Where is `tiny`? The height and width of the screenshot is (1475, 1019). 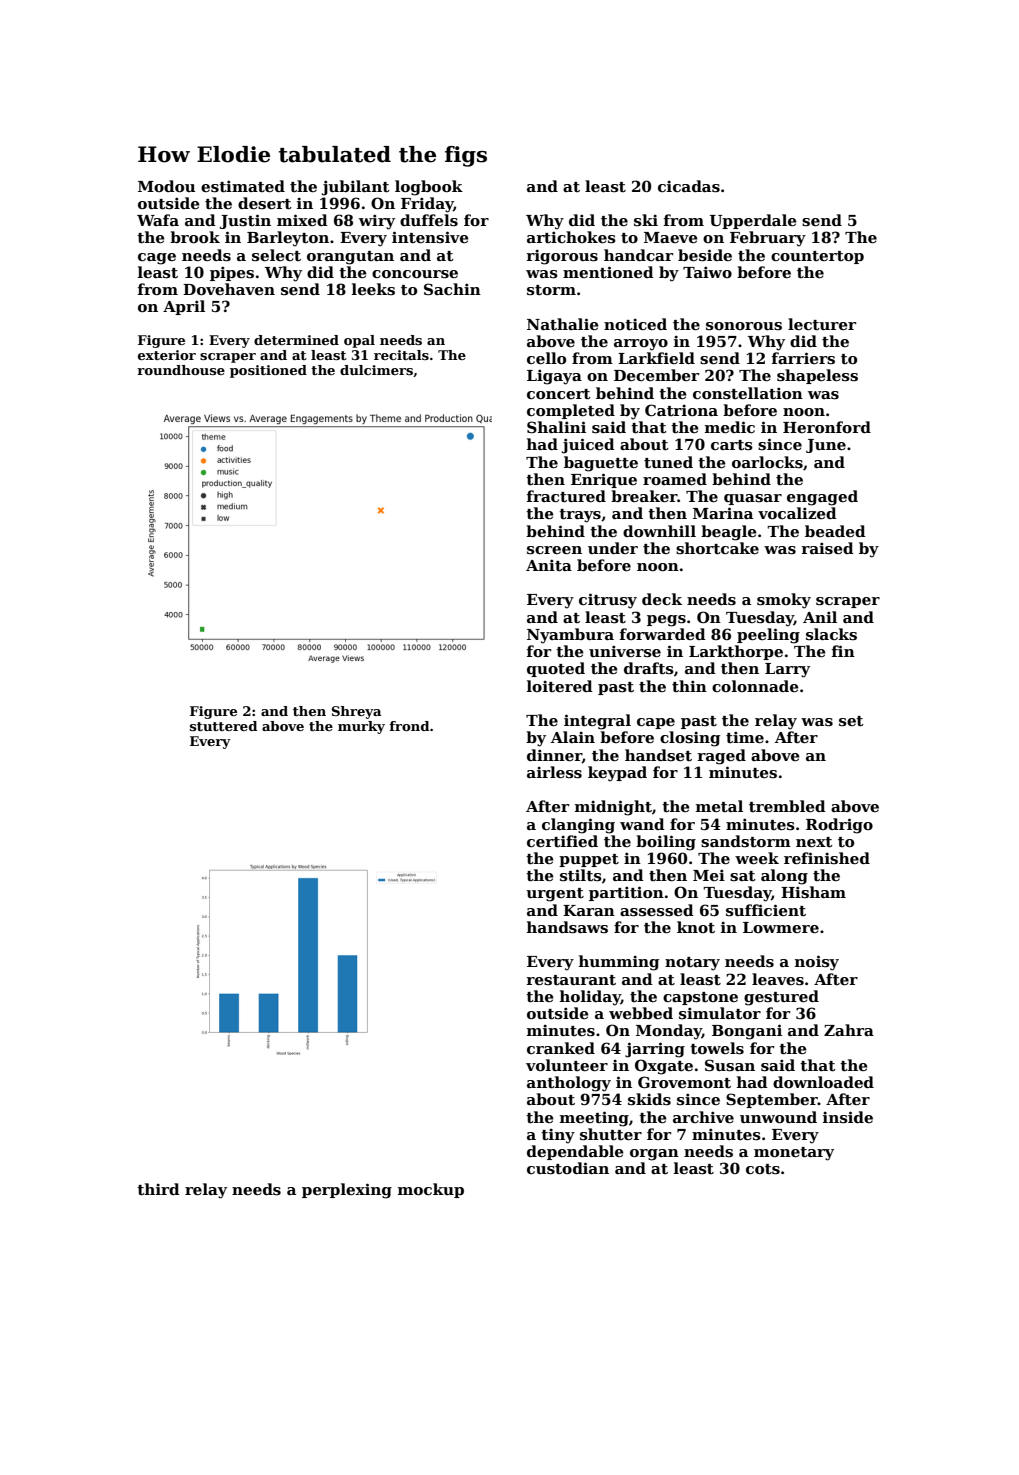
tiny is located at coordinates (558, 1136).
